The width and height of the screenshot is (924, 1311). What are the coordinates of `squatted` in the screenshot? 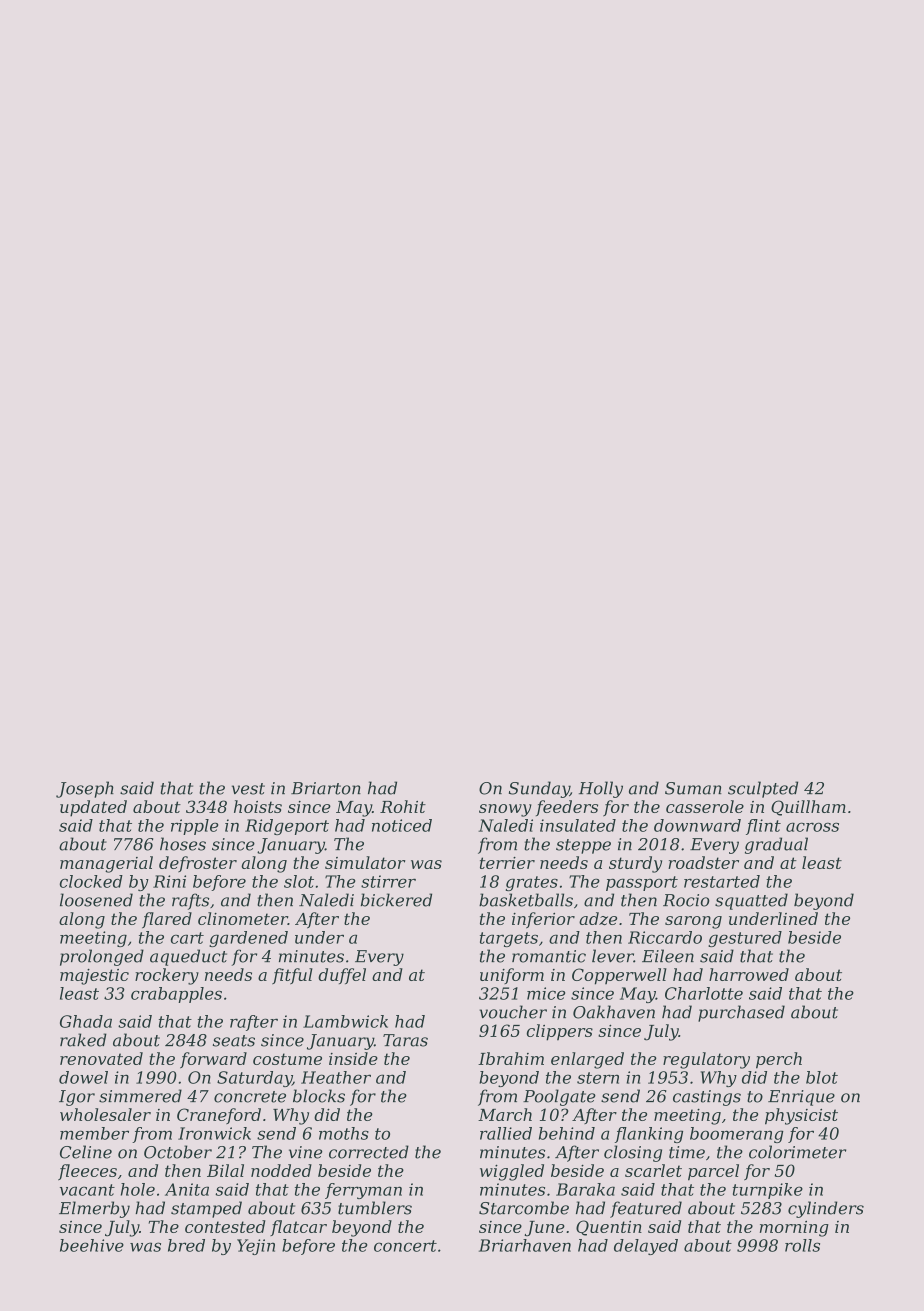 It's located at (751, 901).
